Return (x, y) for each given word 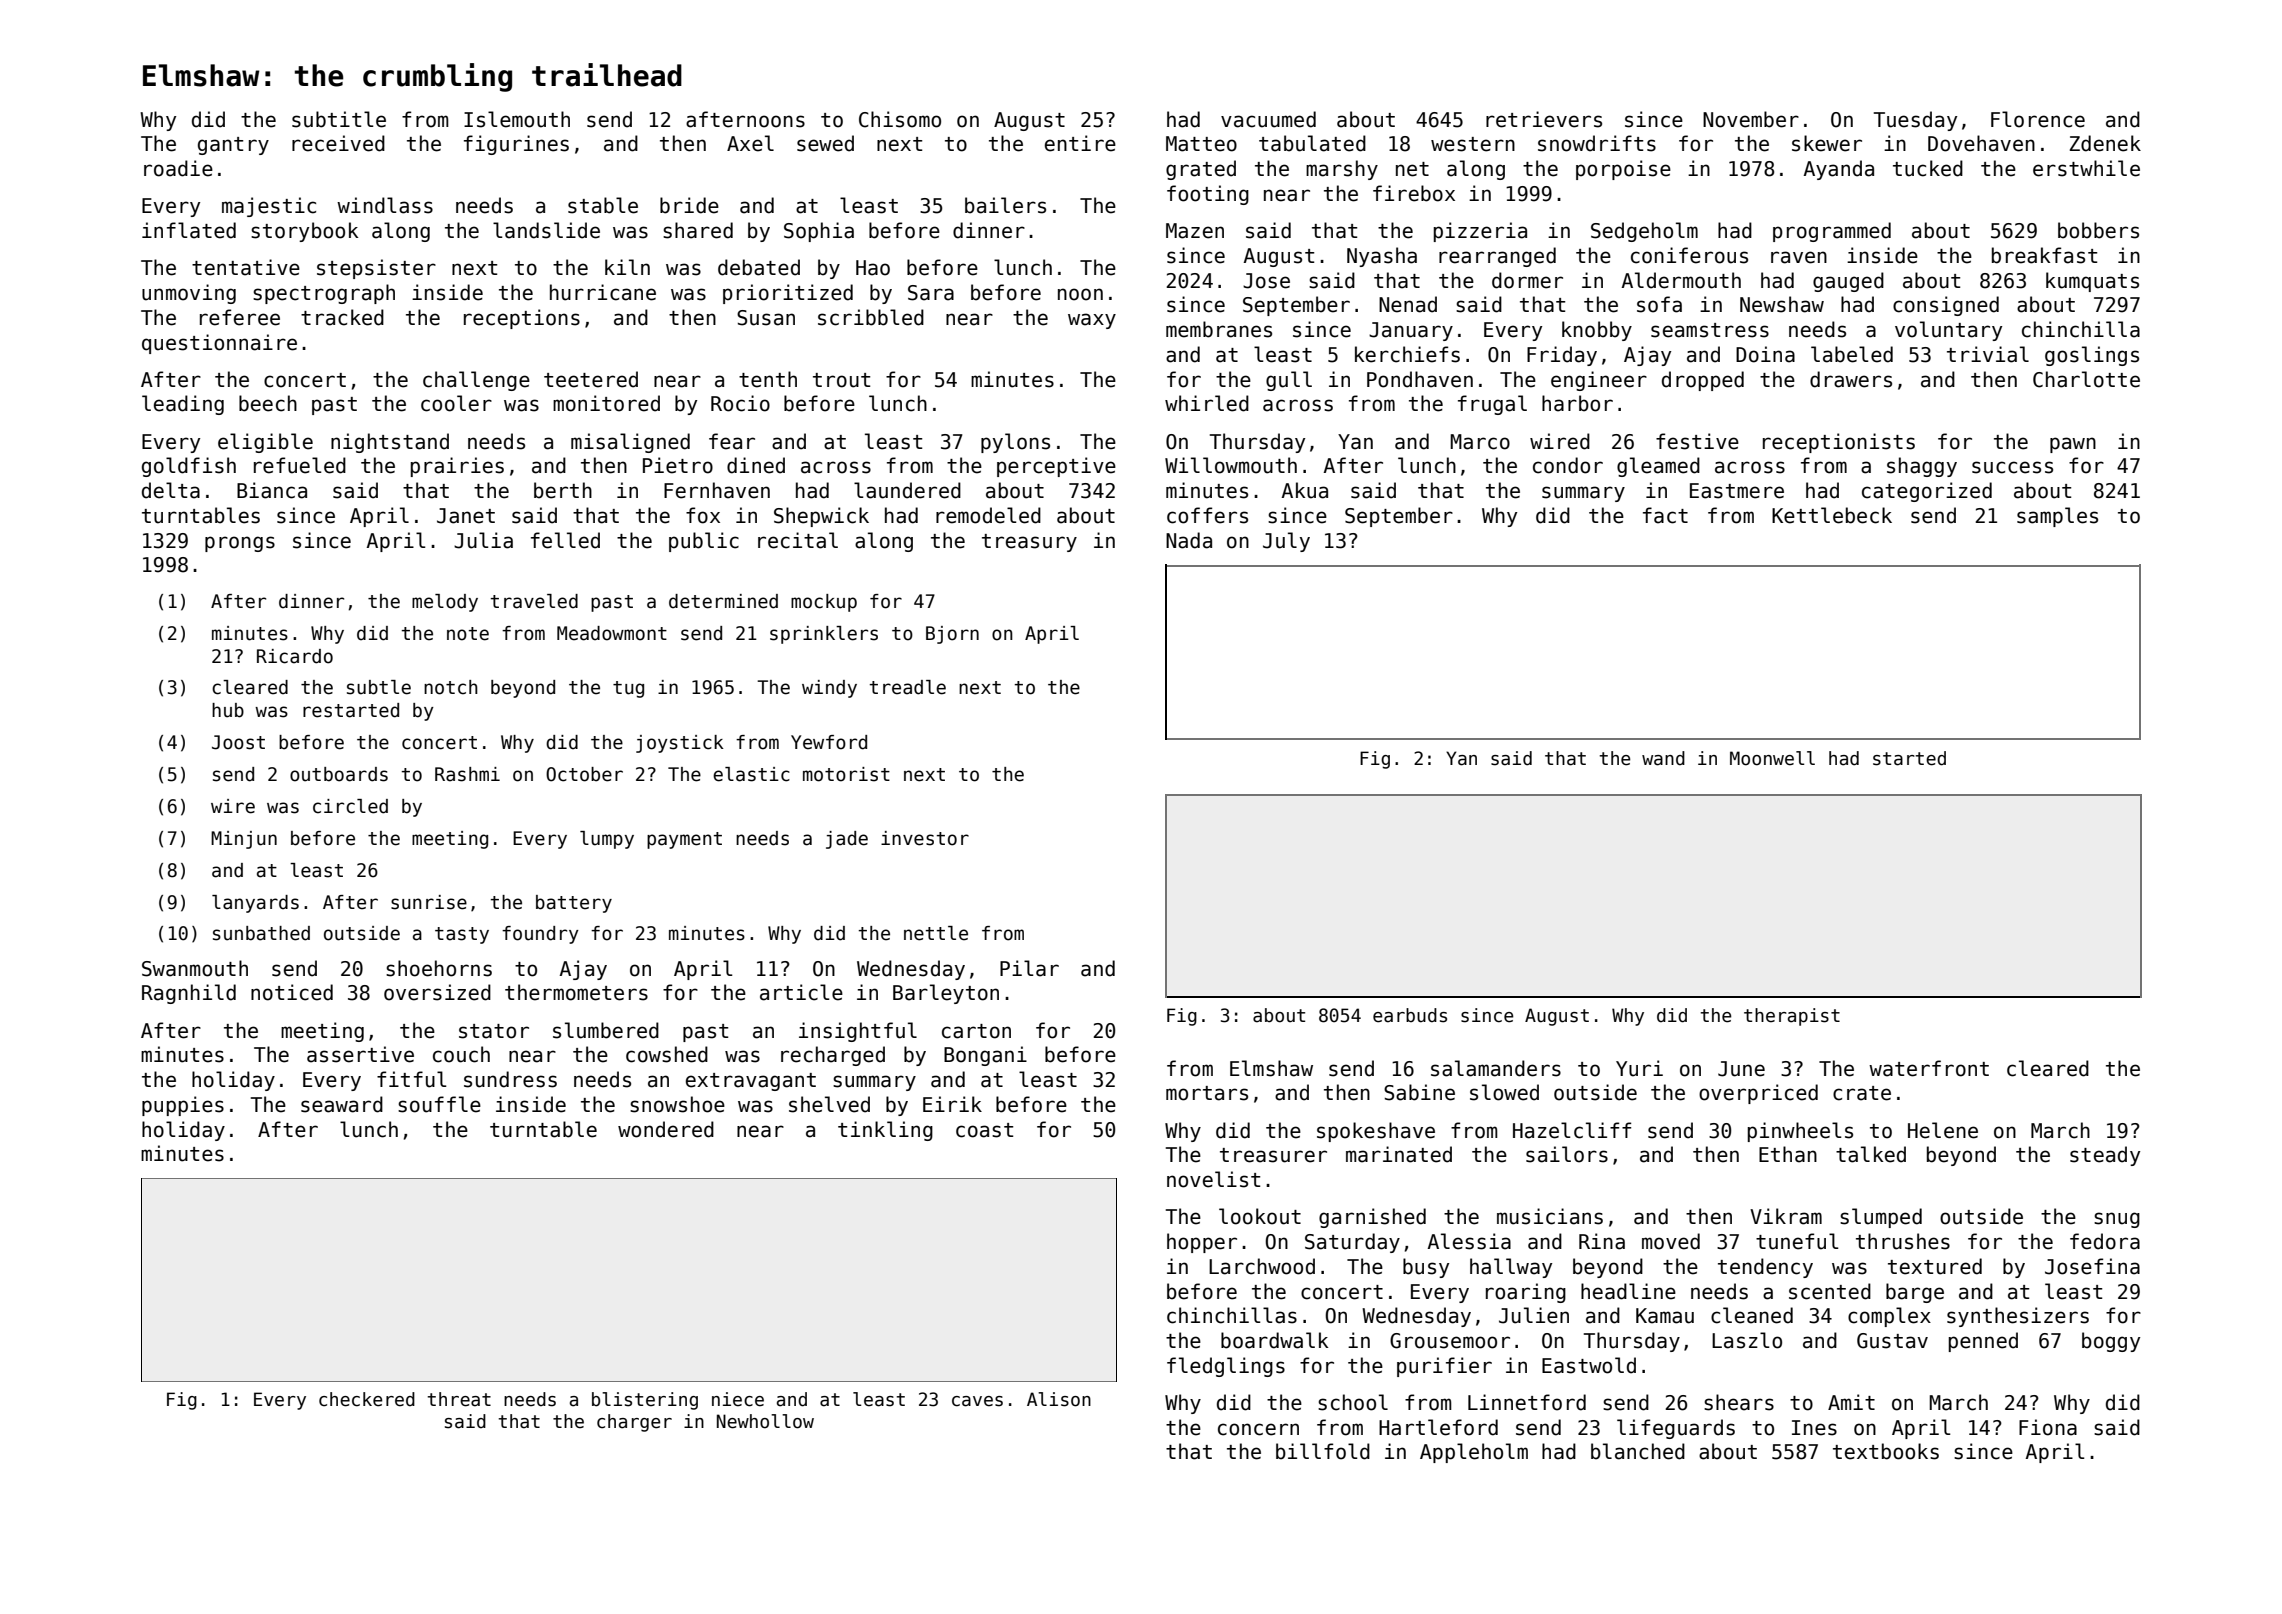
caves (977, 1401)
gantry (233, 146)
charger (634, 1423)
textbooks (1886, 1451)
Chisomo (900, 119)
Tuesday (1915, 121)
